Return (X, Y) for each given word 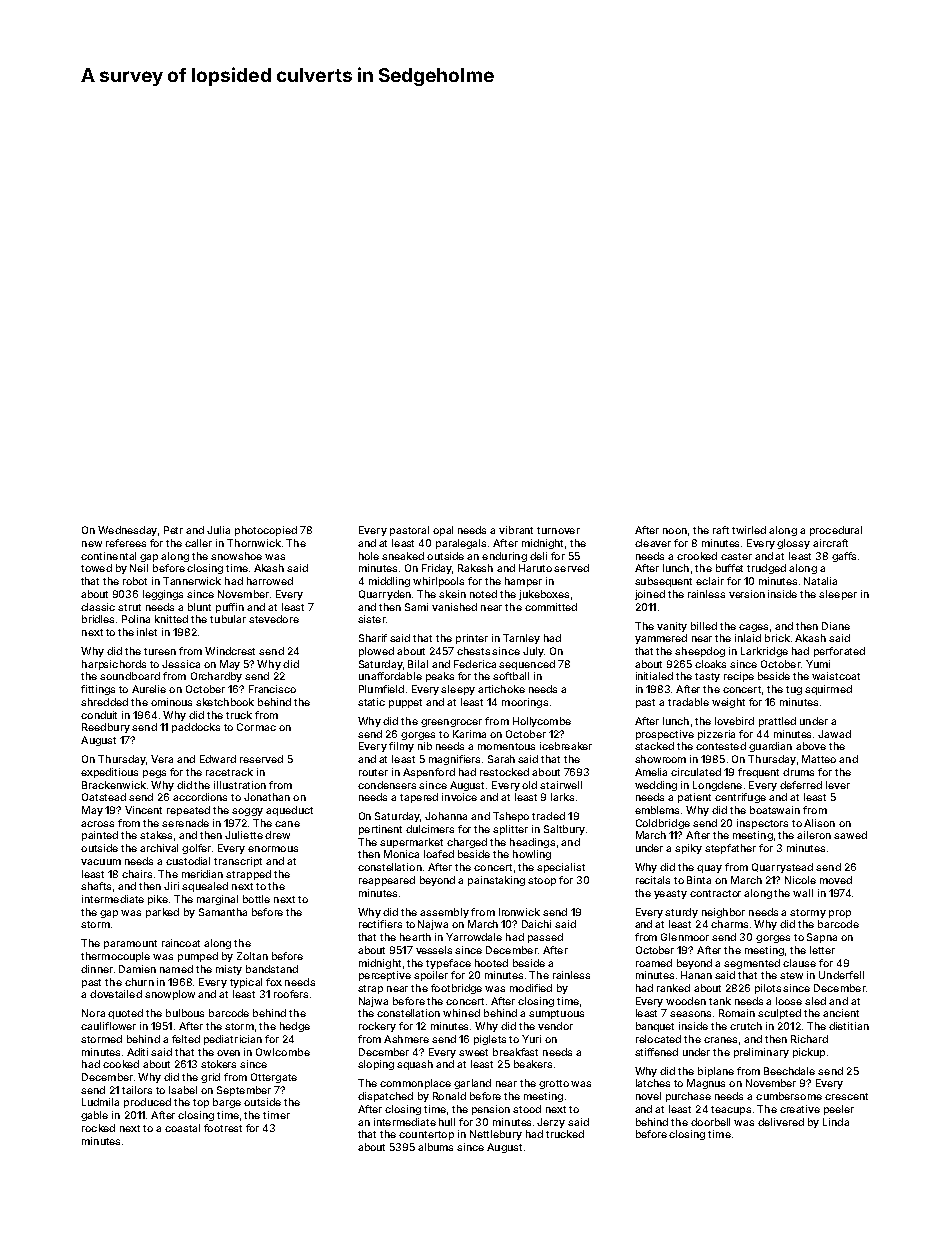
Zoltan (252, 956)
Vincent (143, 810)
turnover (558, 530)
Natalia (820, 581)
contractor (715, 893)
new (92, 544)
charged (467, 843)
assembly (444, 913)
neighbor (723, 913)
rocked (98, 1128)
